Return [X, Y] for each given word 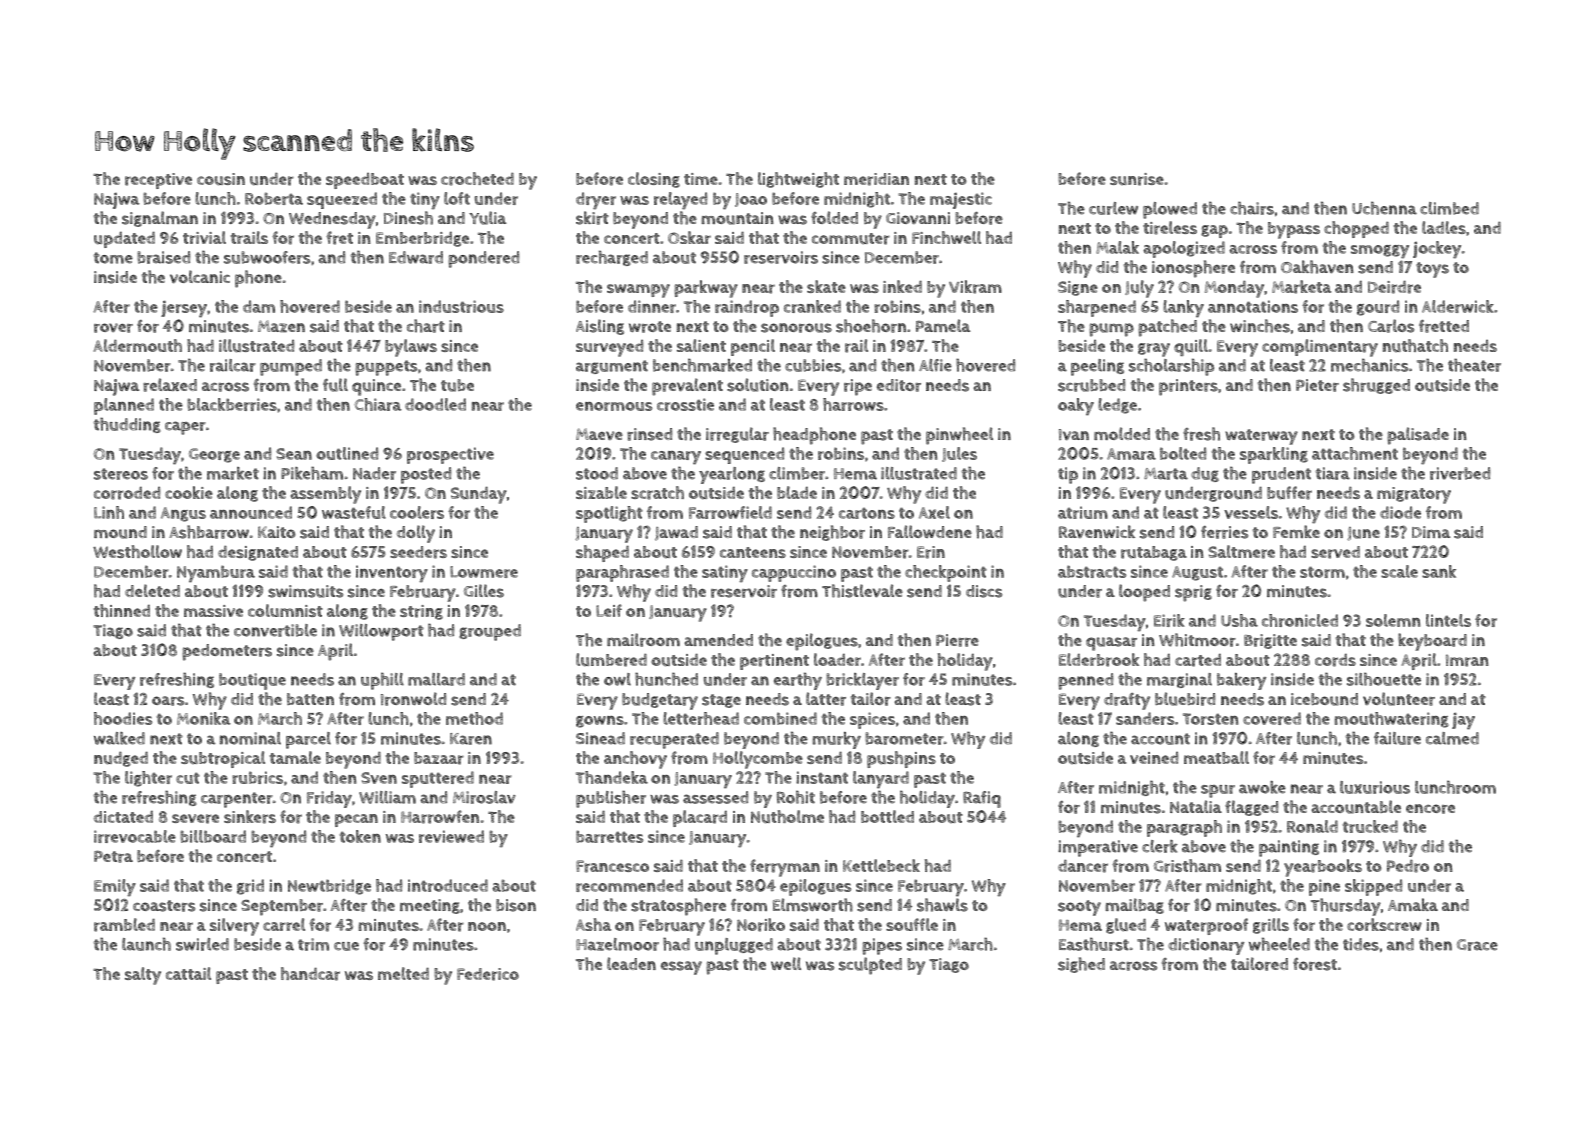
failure [1397, 738]
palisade [1418, 436]
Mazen [281, 326]
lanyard [881, 779]
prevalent [687, 387]
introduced [448, 885]
